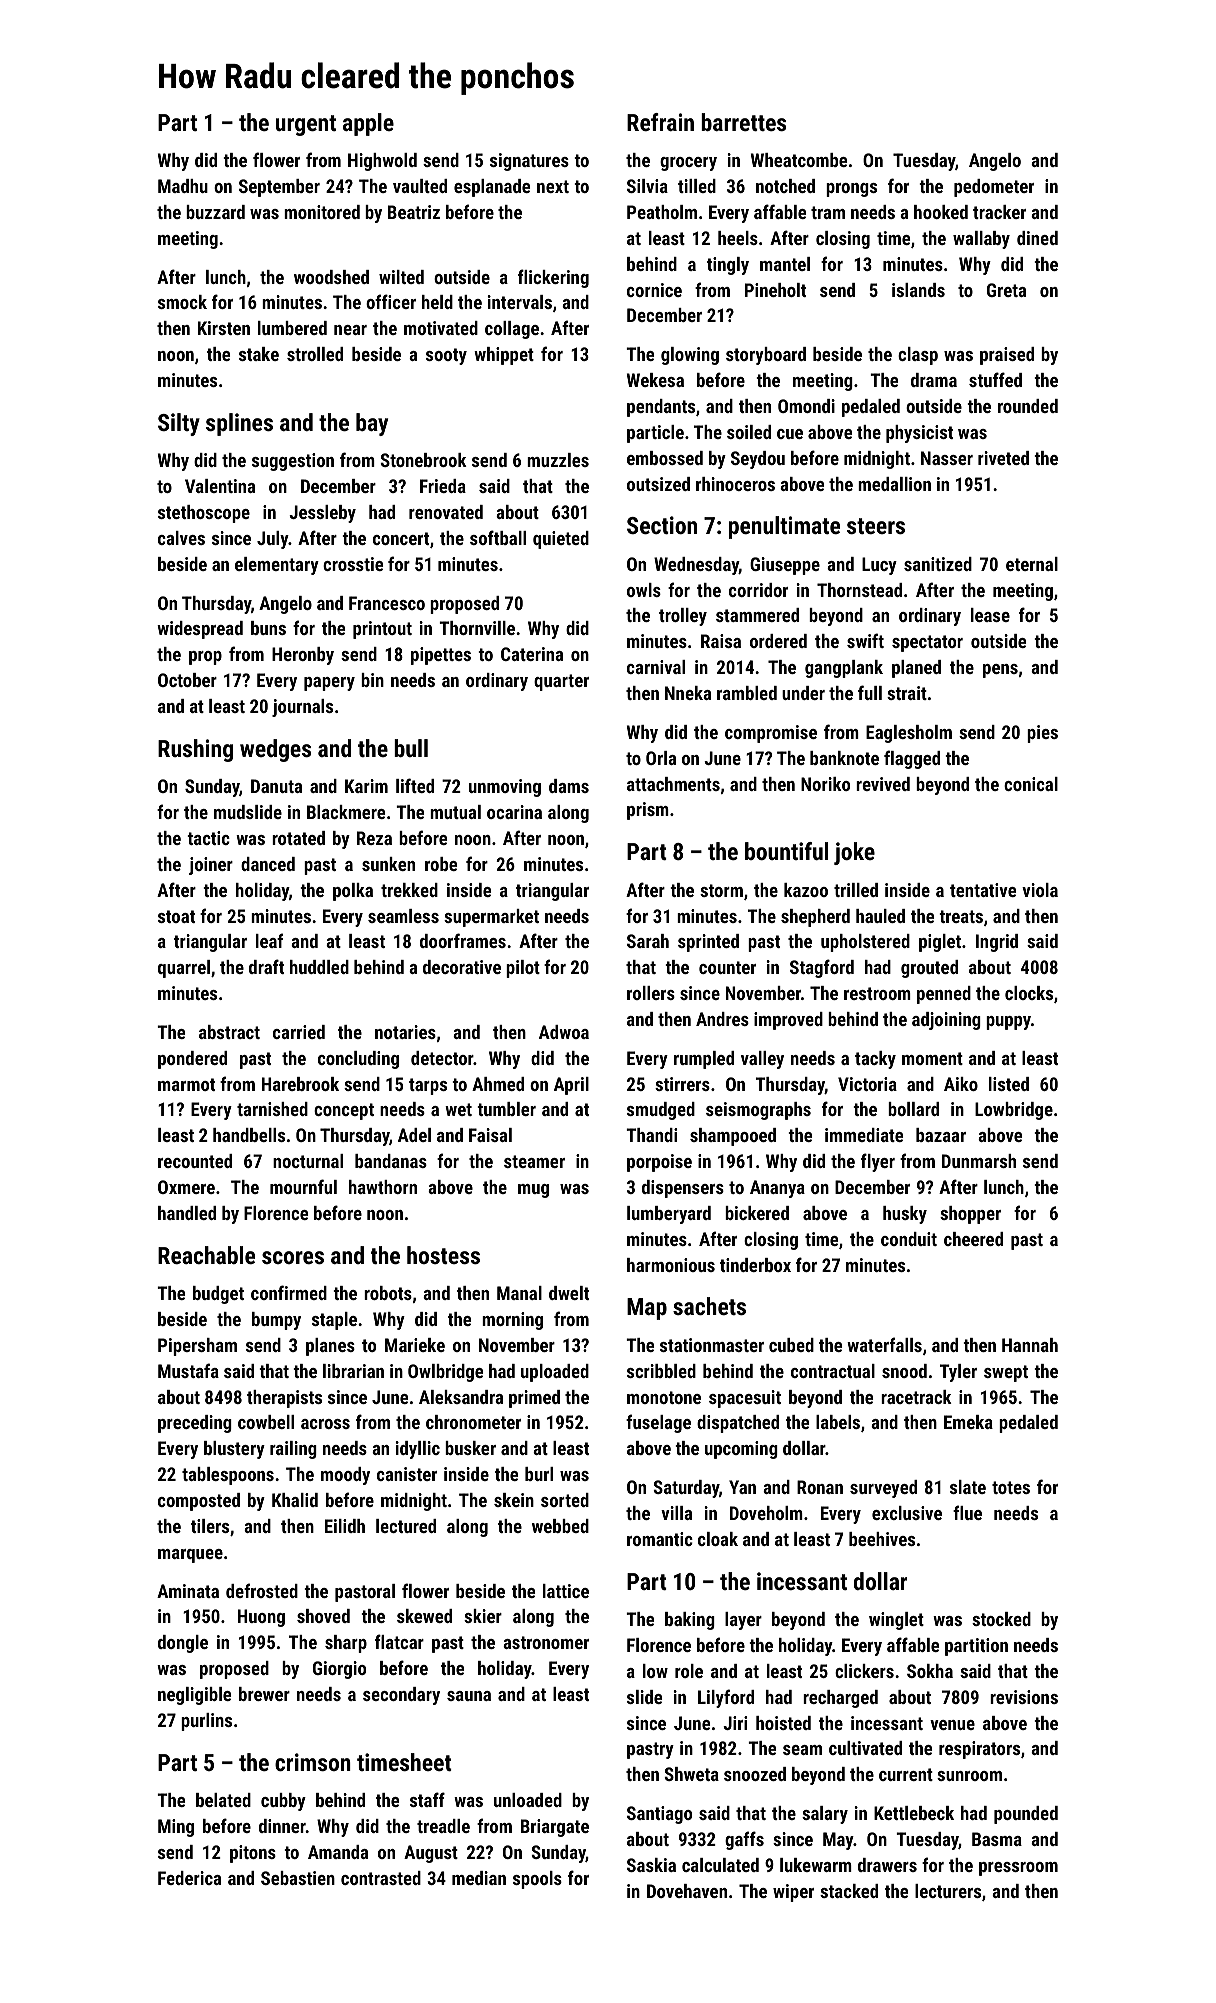  What do you see at coordinates (560, 1526) in the document?
I see `webbed` at bounding box center [560, 1526].
